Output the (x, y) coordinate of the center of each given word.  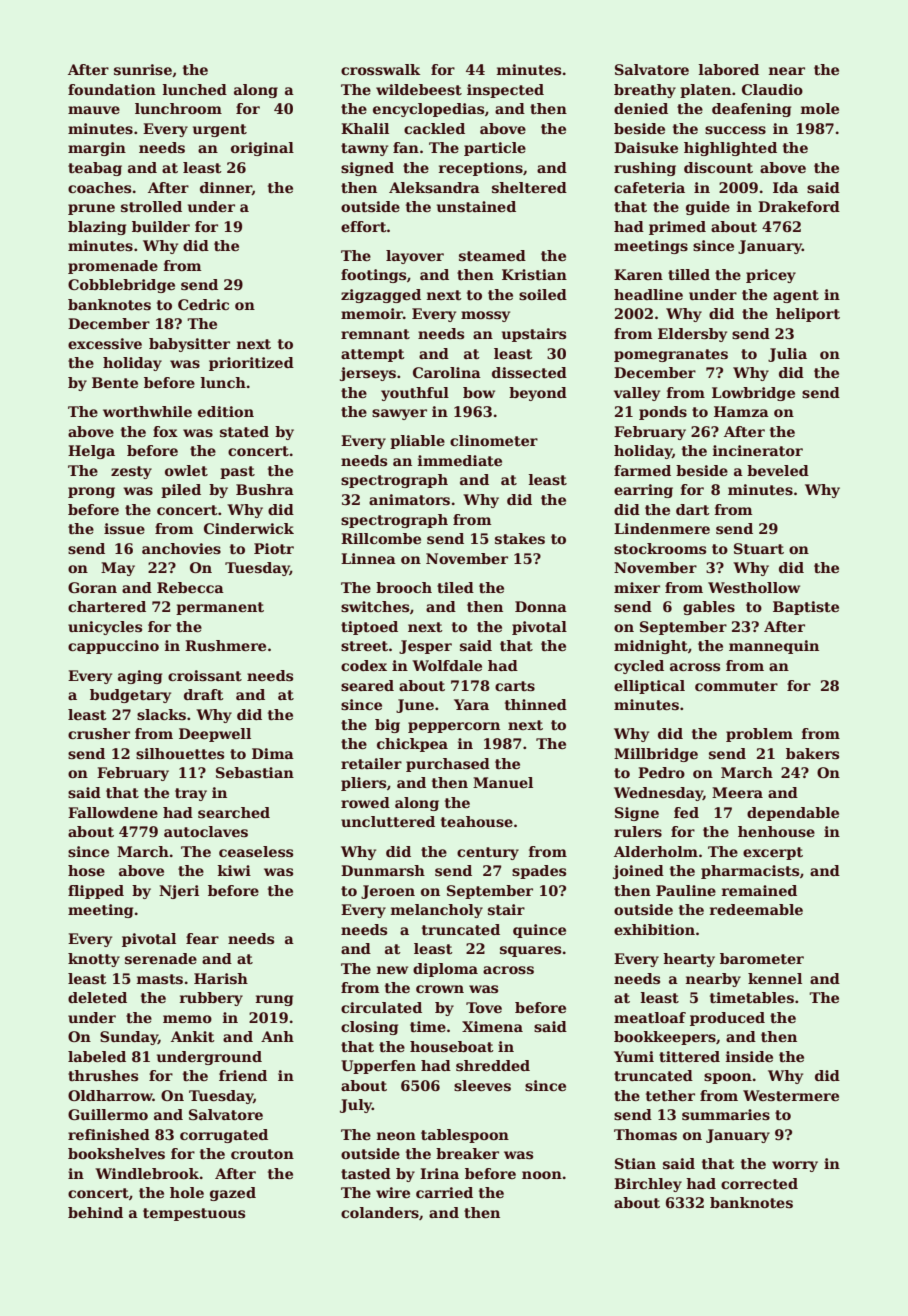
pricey (771, 276)
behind (95, 1212)
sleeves (482, 1085)
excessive (105, 343)
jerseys (368, 374)
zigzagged (381, 296)
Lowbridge (753, 394)
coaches (99, 187)
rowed (365, 802)
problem (759, 735)
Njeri (179, 892)
